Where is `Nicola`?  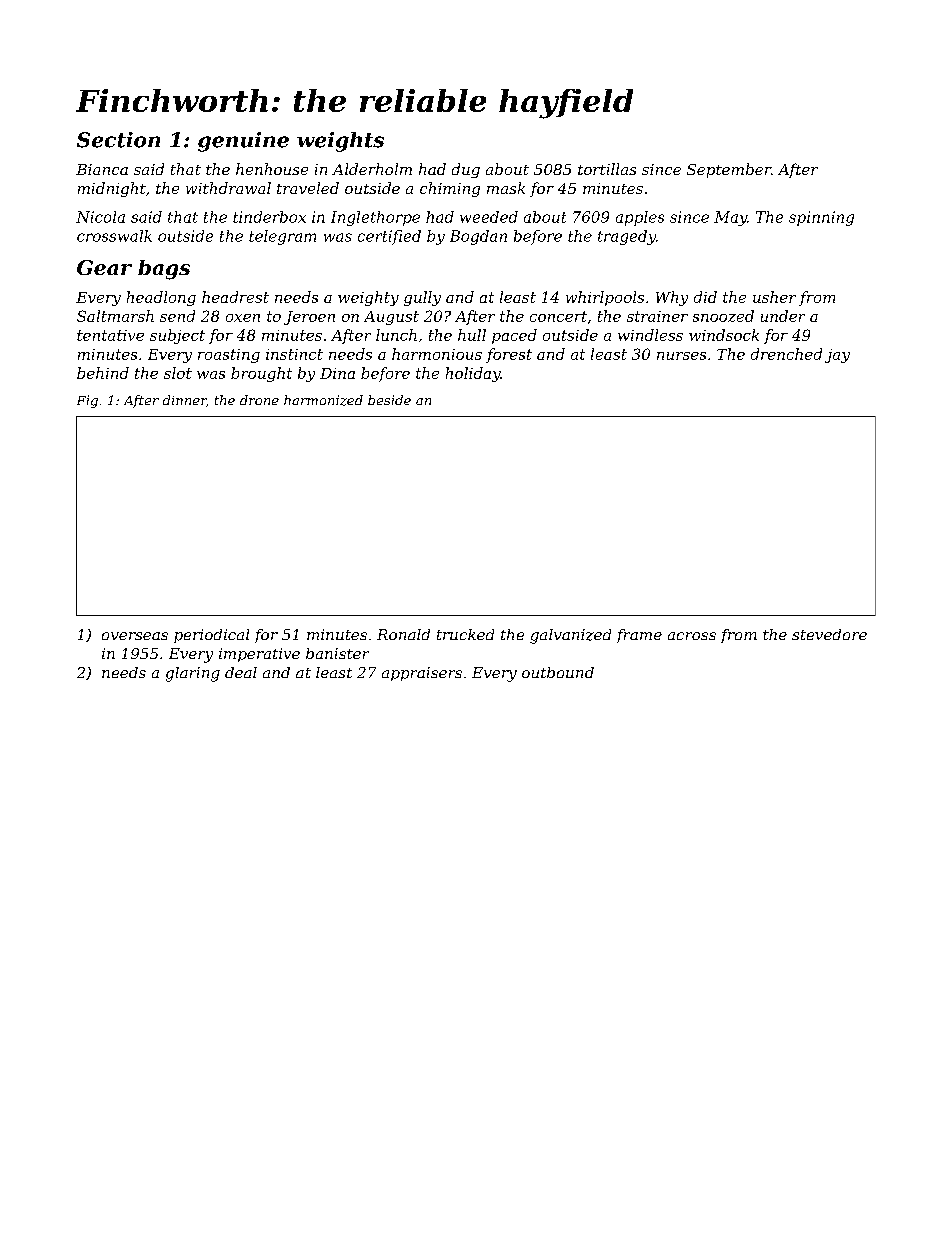
Nicola is located at coordinates (100, 217).
